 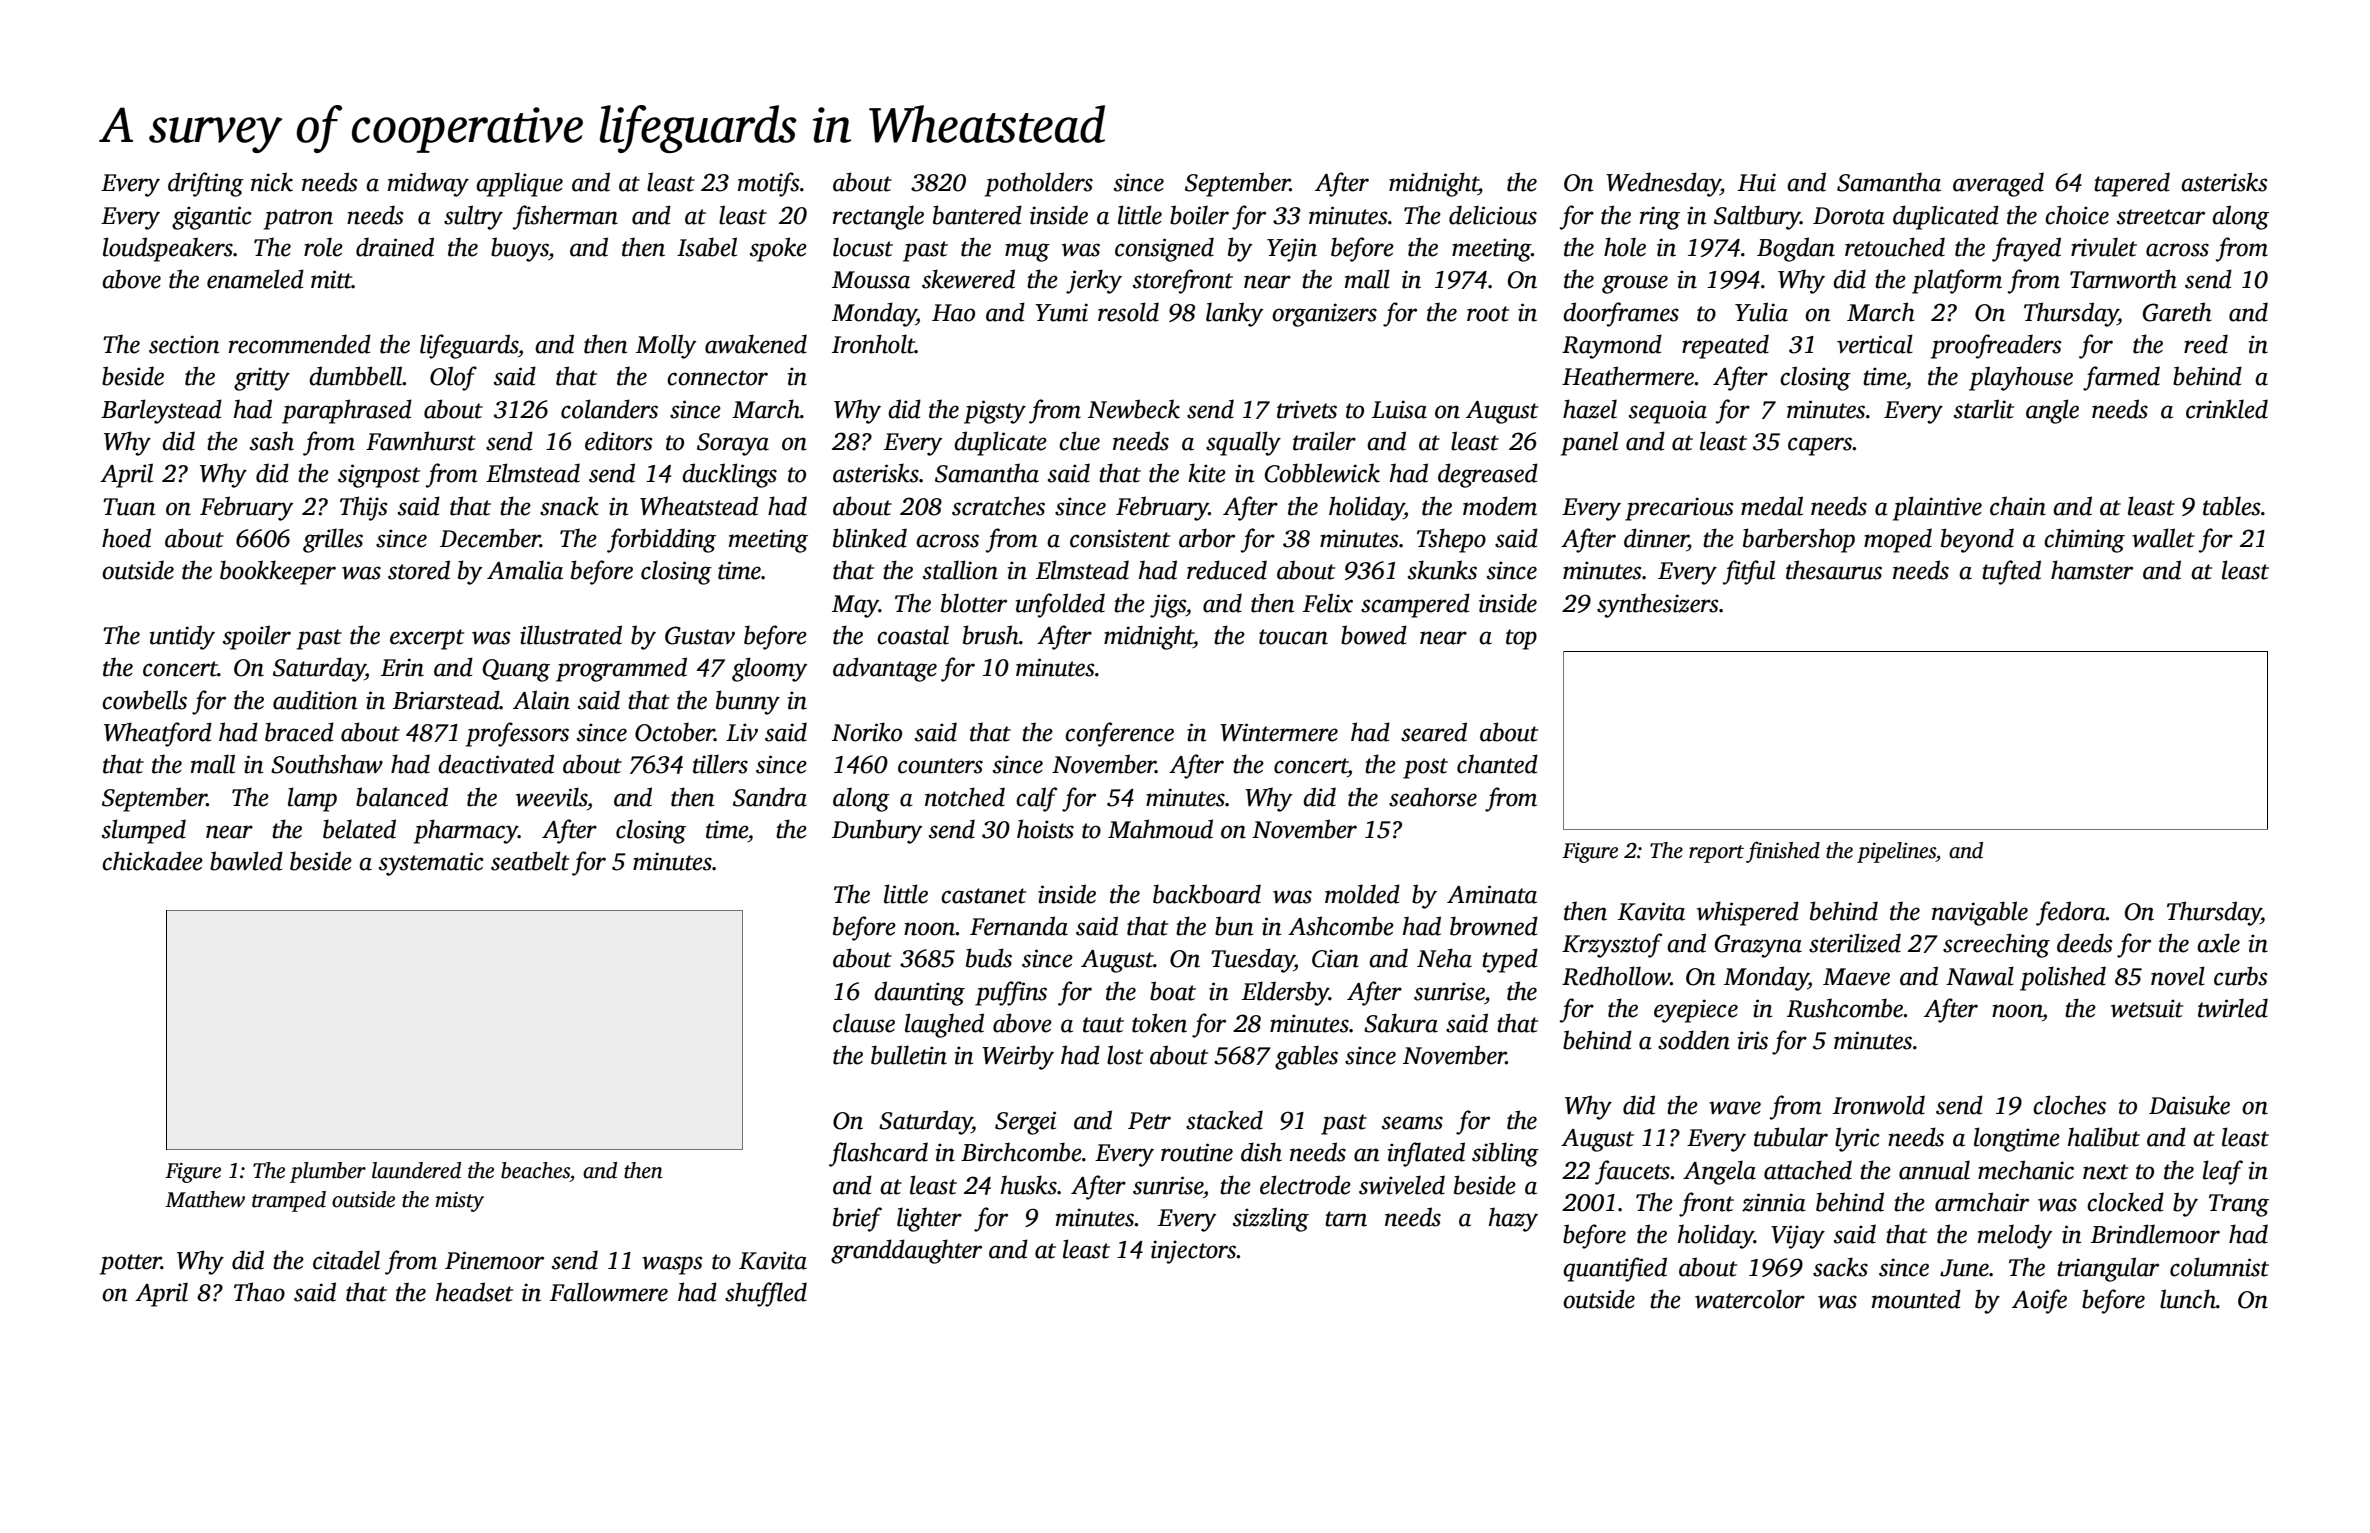 What do you see at coordinates (2188, 1299) in the screenshot?
I see `lunch` at bounding box center [2188, 1299].
